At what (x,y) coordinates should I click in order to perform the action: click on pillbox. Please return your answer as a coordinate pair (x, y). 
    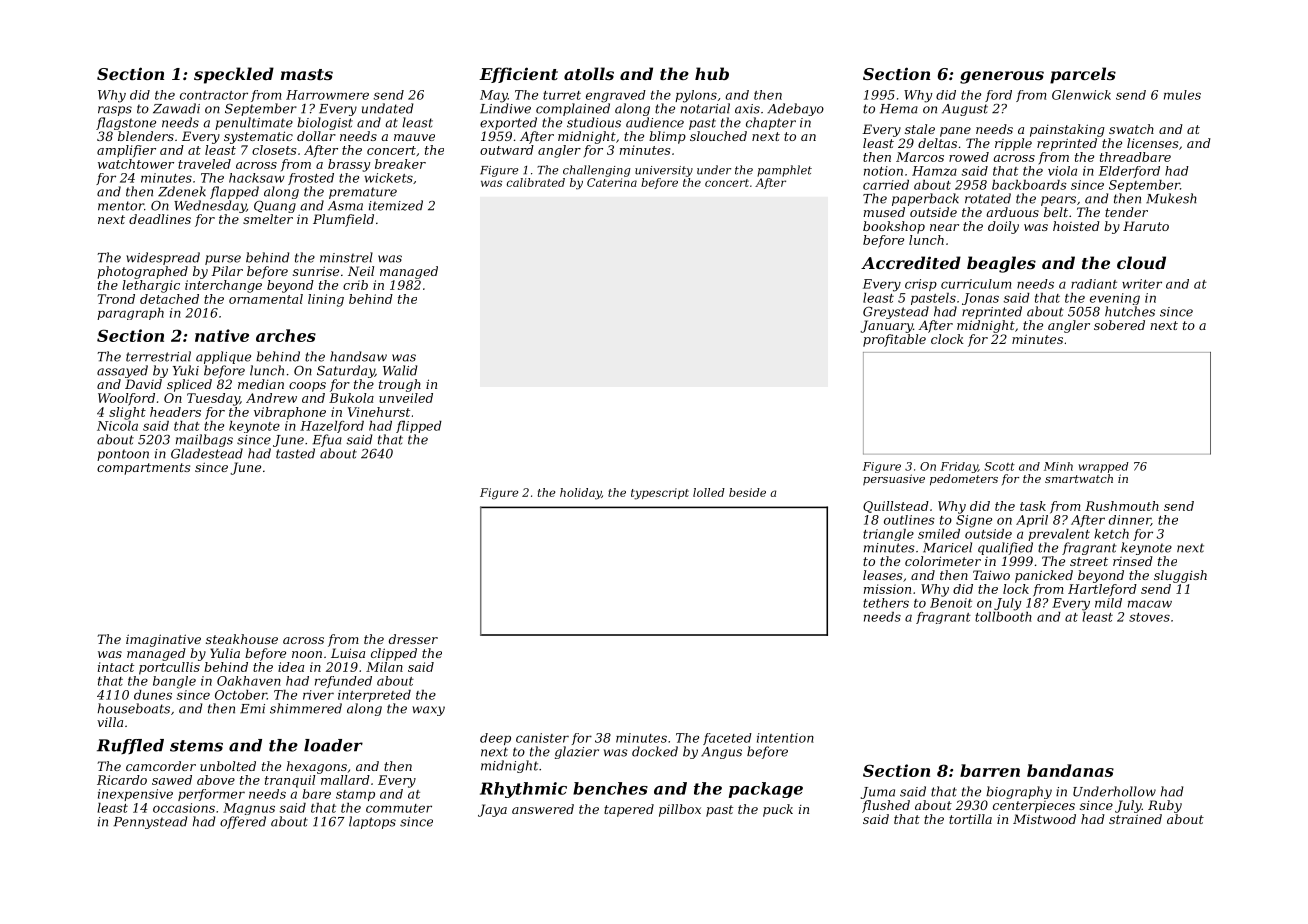
    Looking at the image, I should click on (680, 810).
